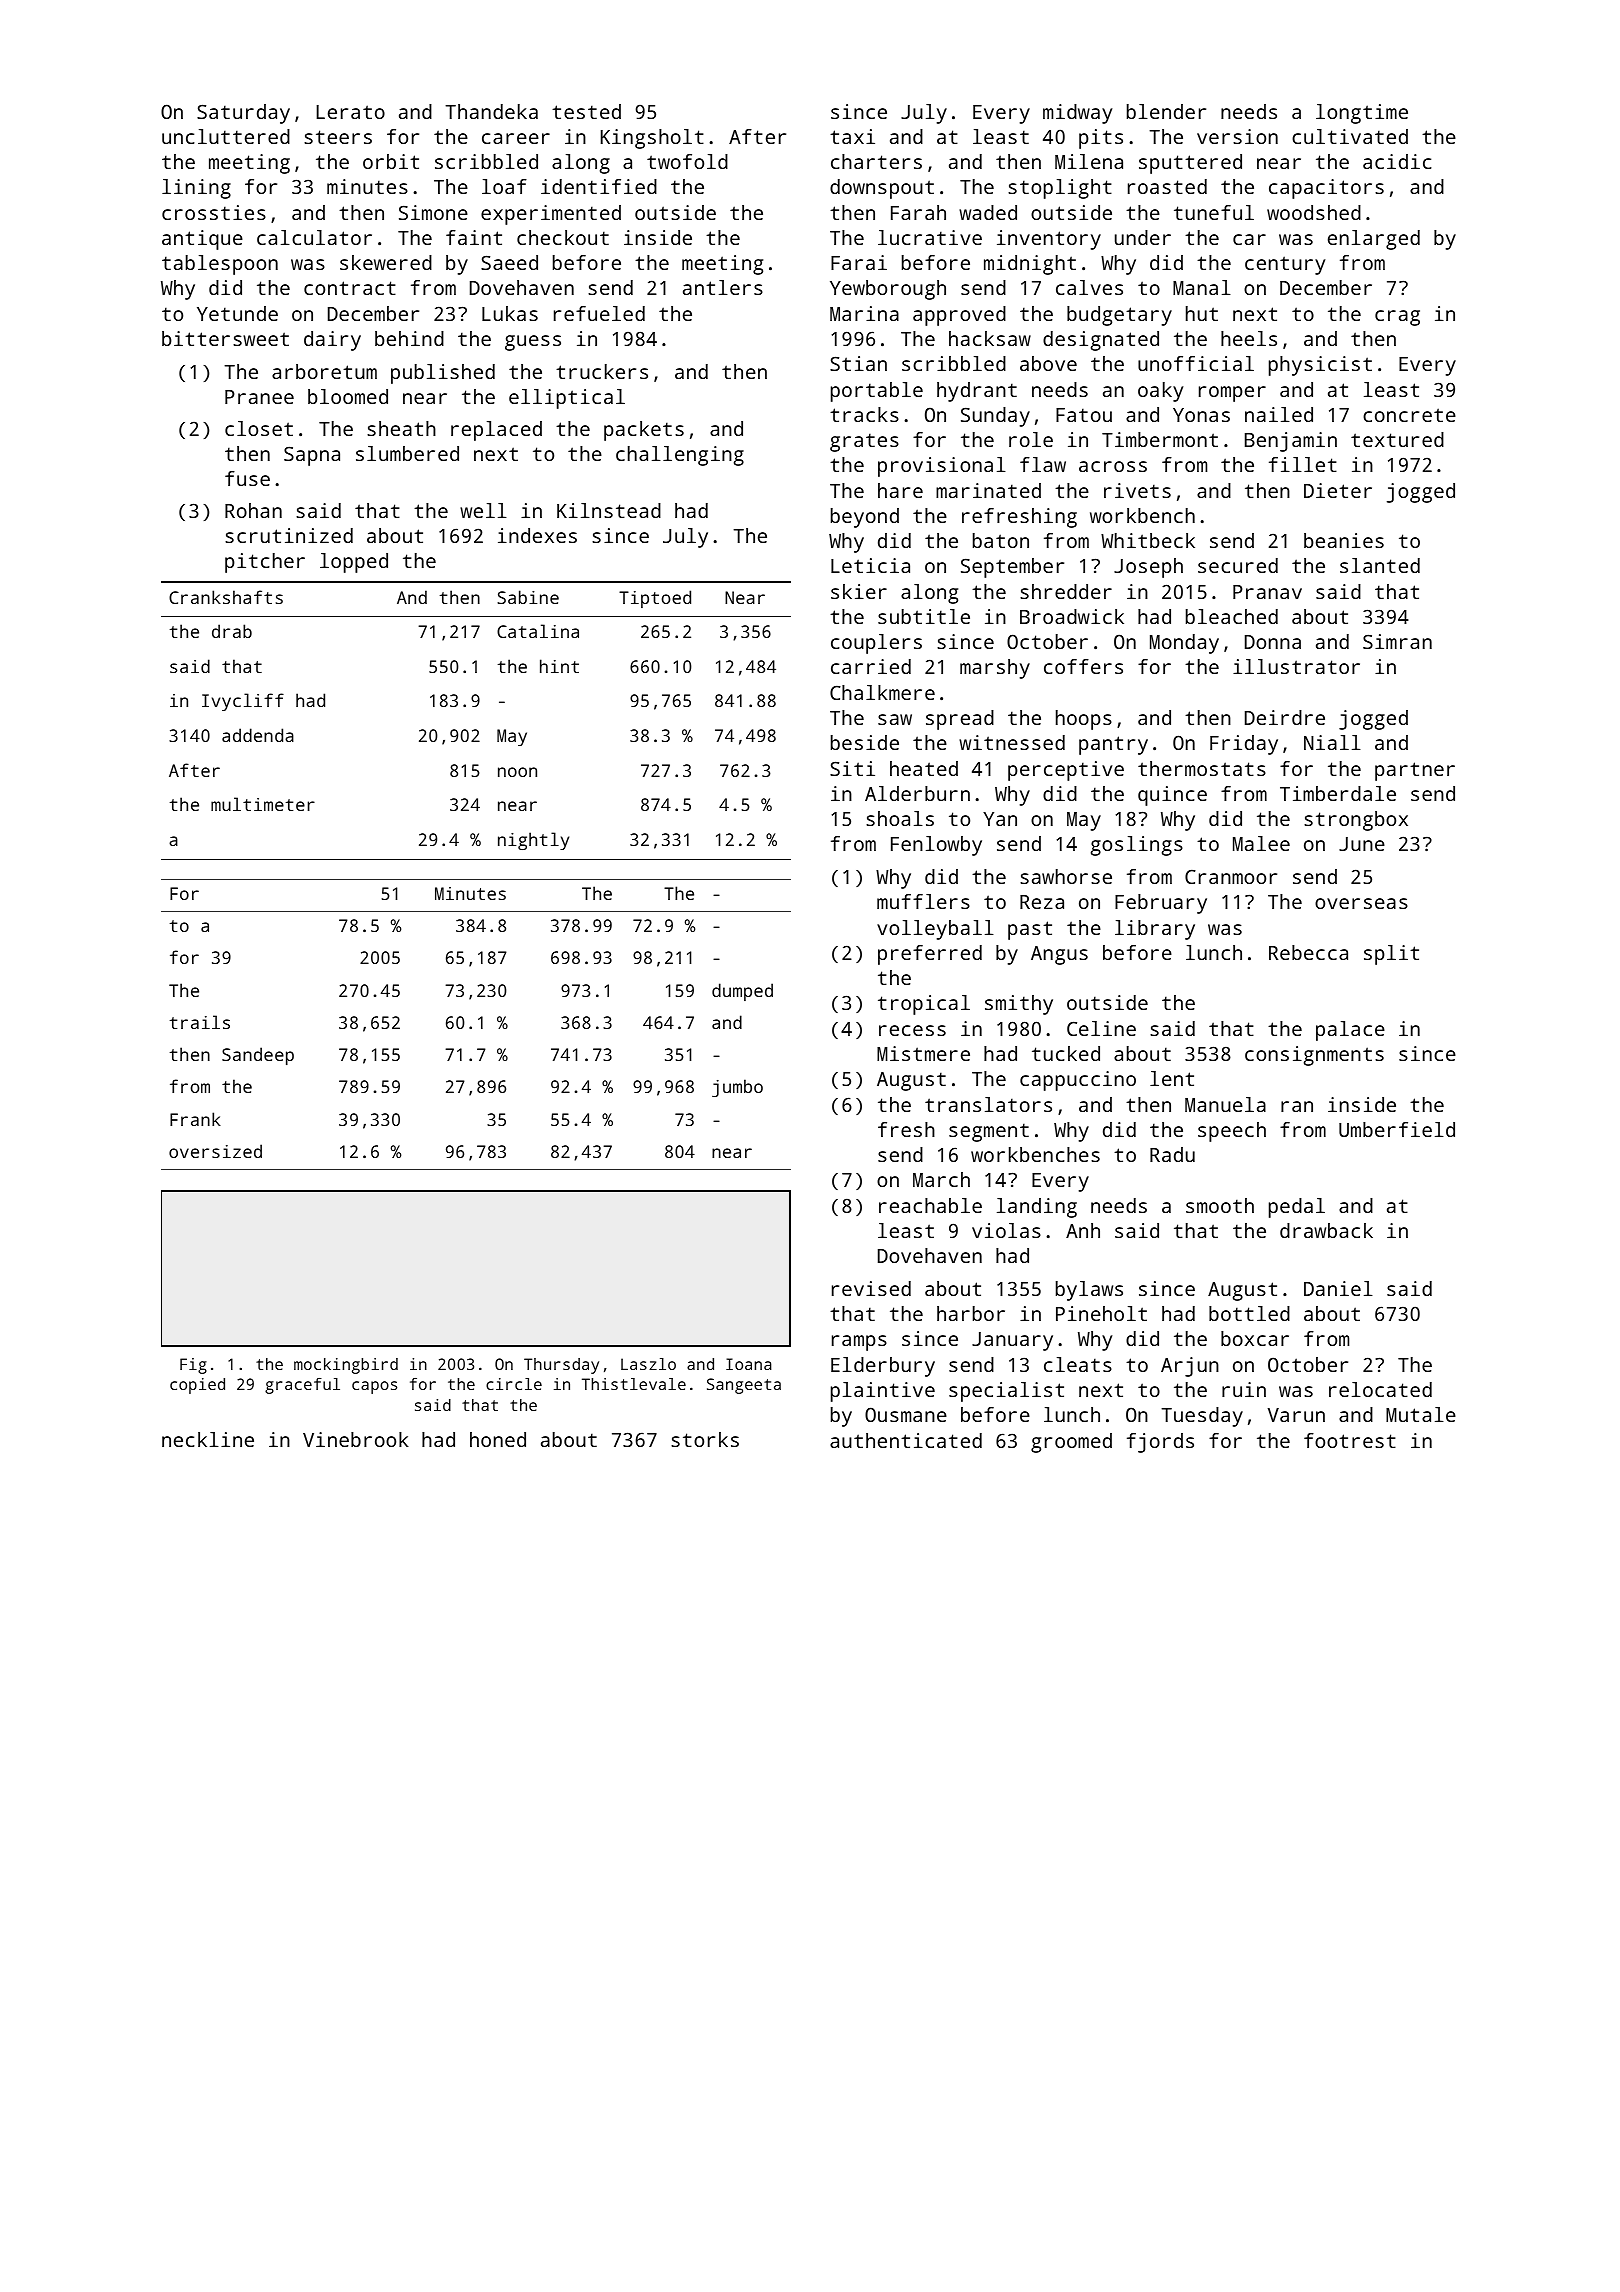 The height and width of the image is (2292, 1620). I want to click on neckline, so click(208, 1439).
